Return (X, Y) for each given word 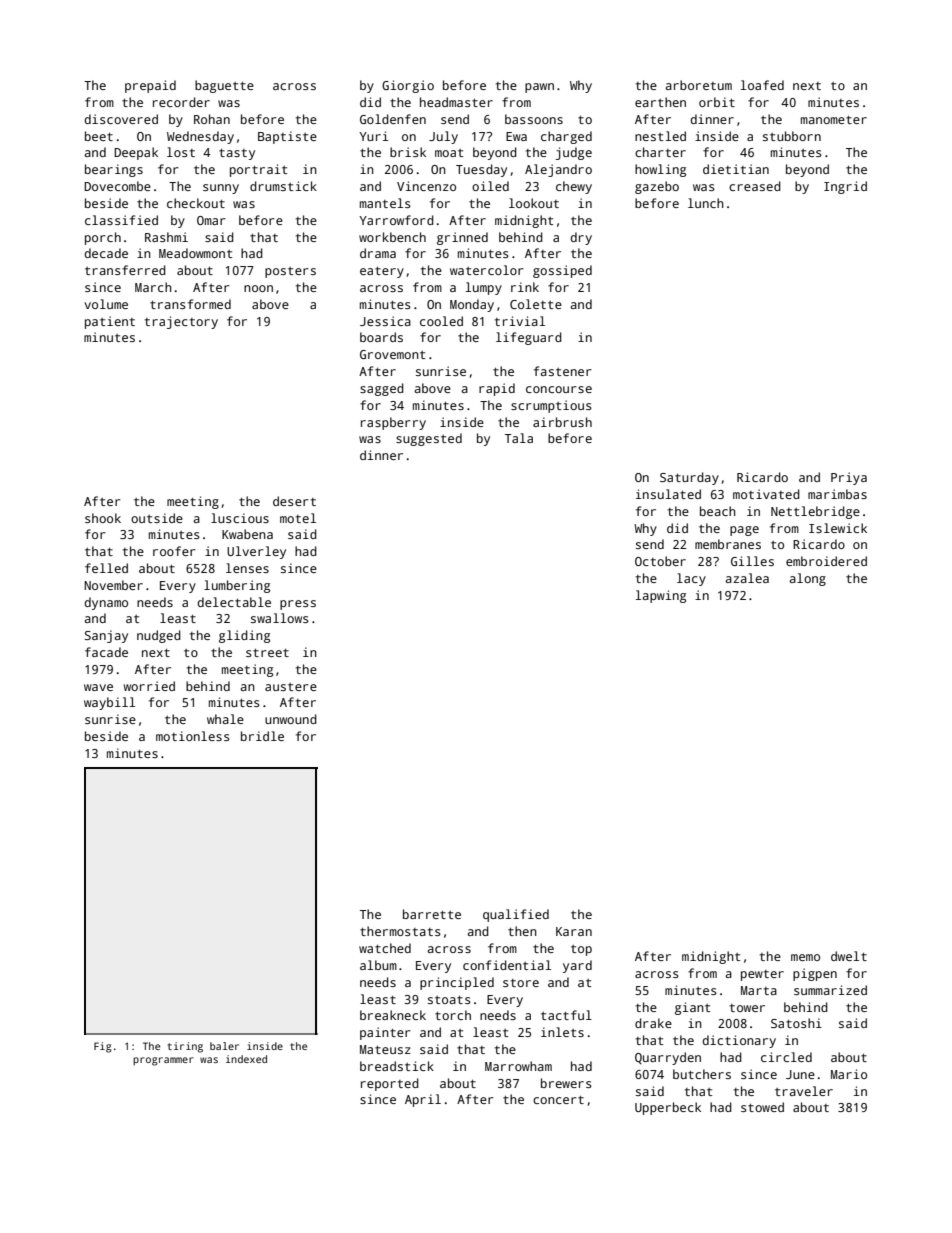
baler (224, 1046)
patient (110, 322)
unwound (291, 719)
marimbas (837, 494)
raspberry (393, 423)
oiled (490, 186)
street (267, 653)
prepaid (150, 86)
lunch (706, 203)
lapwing (661, 596)
